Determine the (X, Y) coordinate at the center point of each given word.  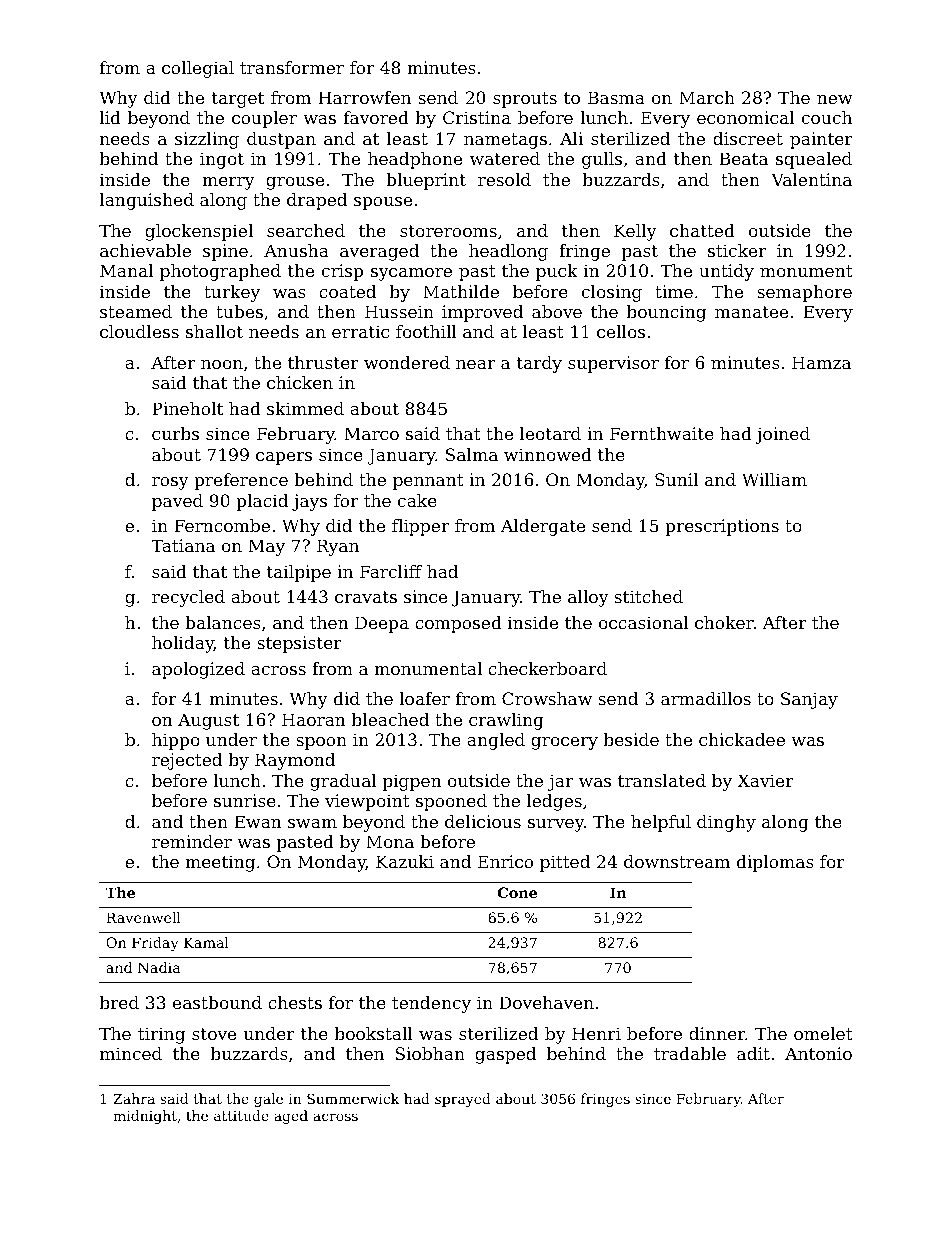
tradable (690, 1053)
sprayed (463, 1100)
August (208, 721)
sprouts (525, 100)
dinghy (726, 823)
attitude (241, 1115)
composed (458, 624)
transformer (292, 67)
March (707, 97)
